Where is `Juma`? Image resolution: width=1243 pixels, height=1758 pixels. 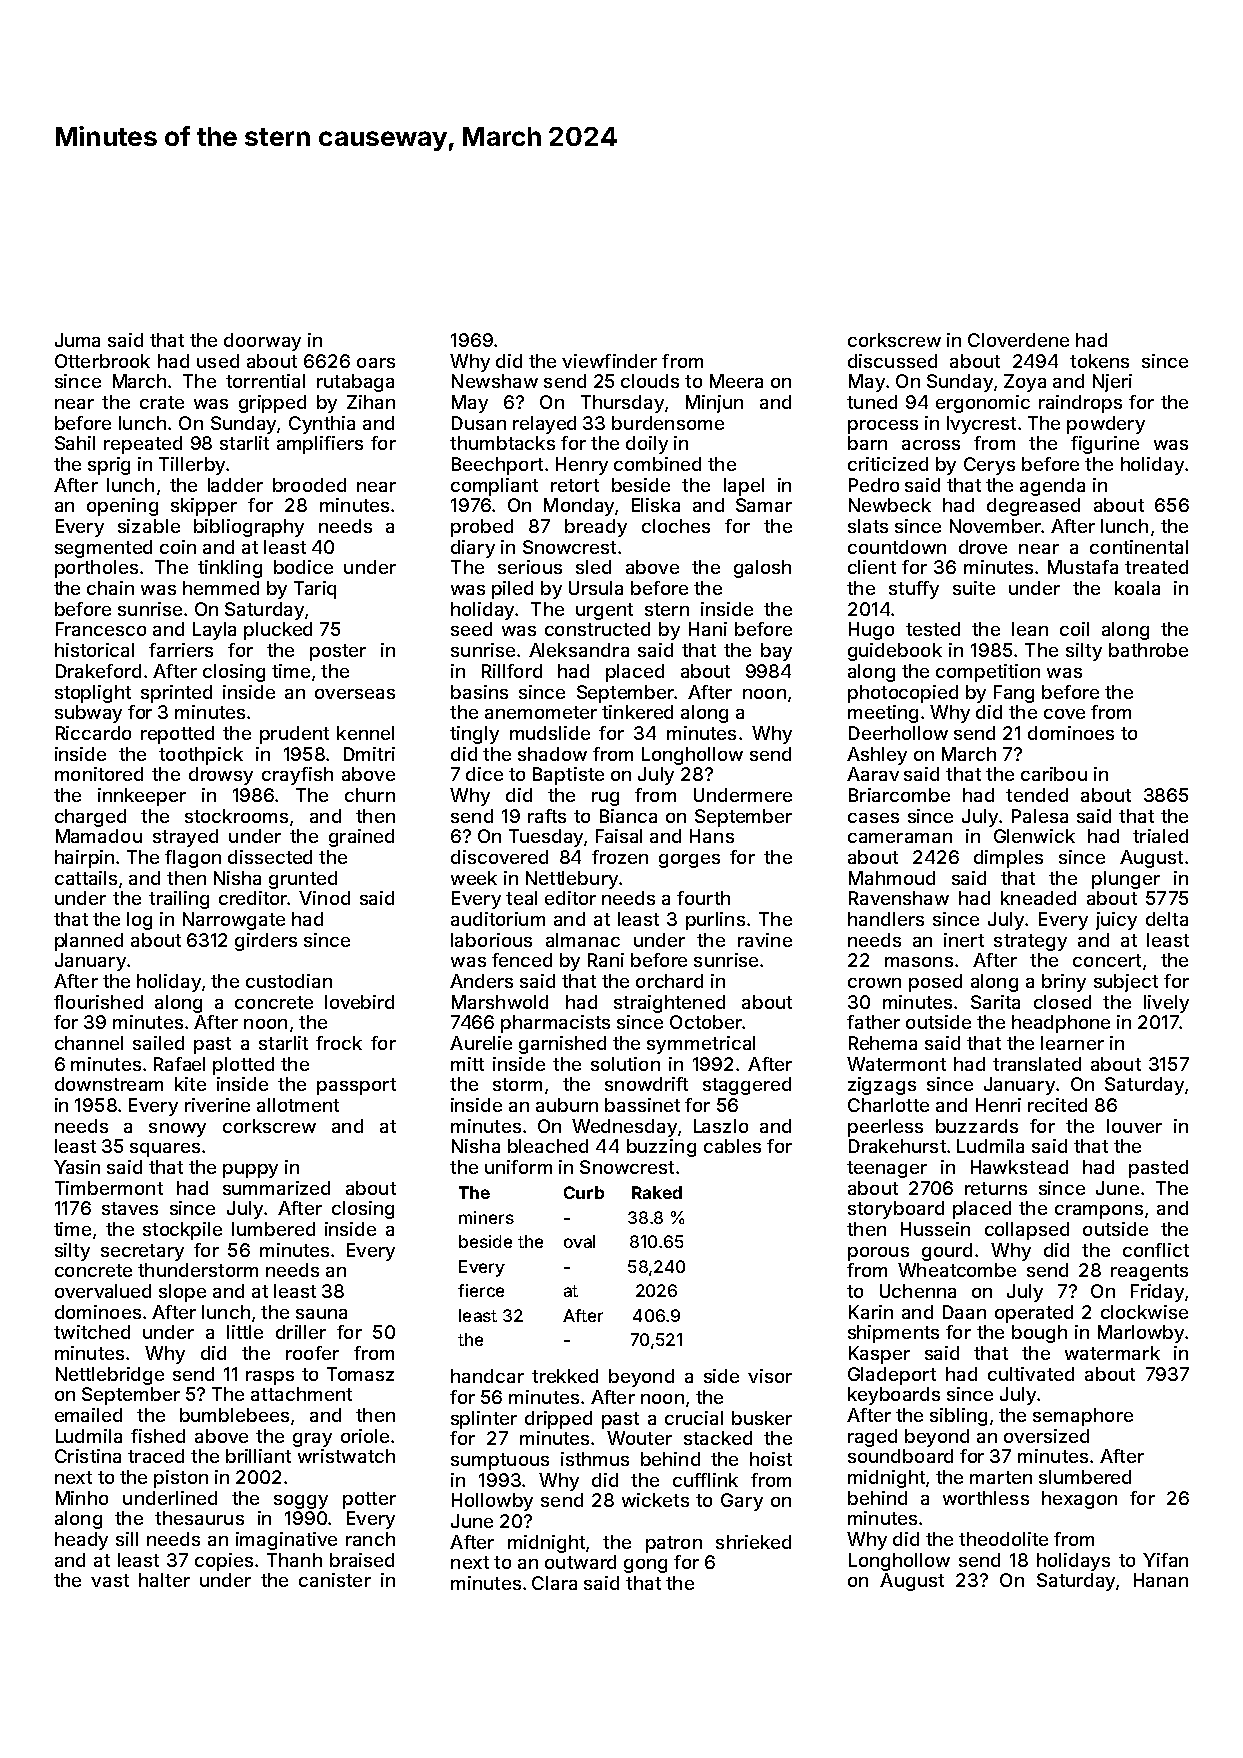 Juma is located at coordinates (77, 340).
